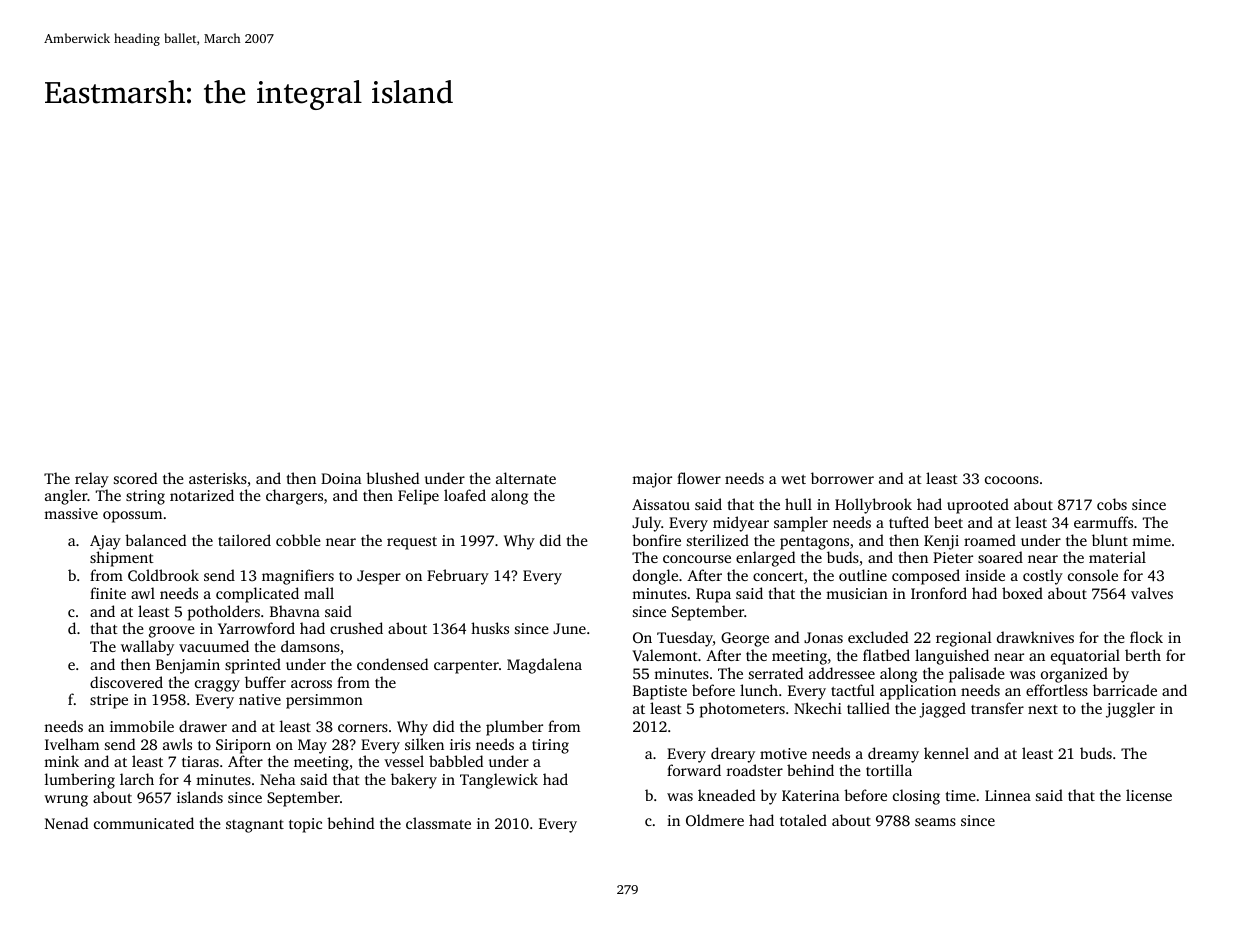 This image has height=952, width=1233. What do you see at coordinates (379, 577) in the image?
I see `Jesper` at bounding box center [379, 577].
